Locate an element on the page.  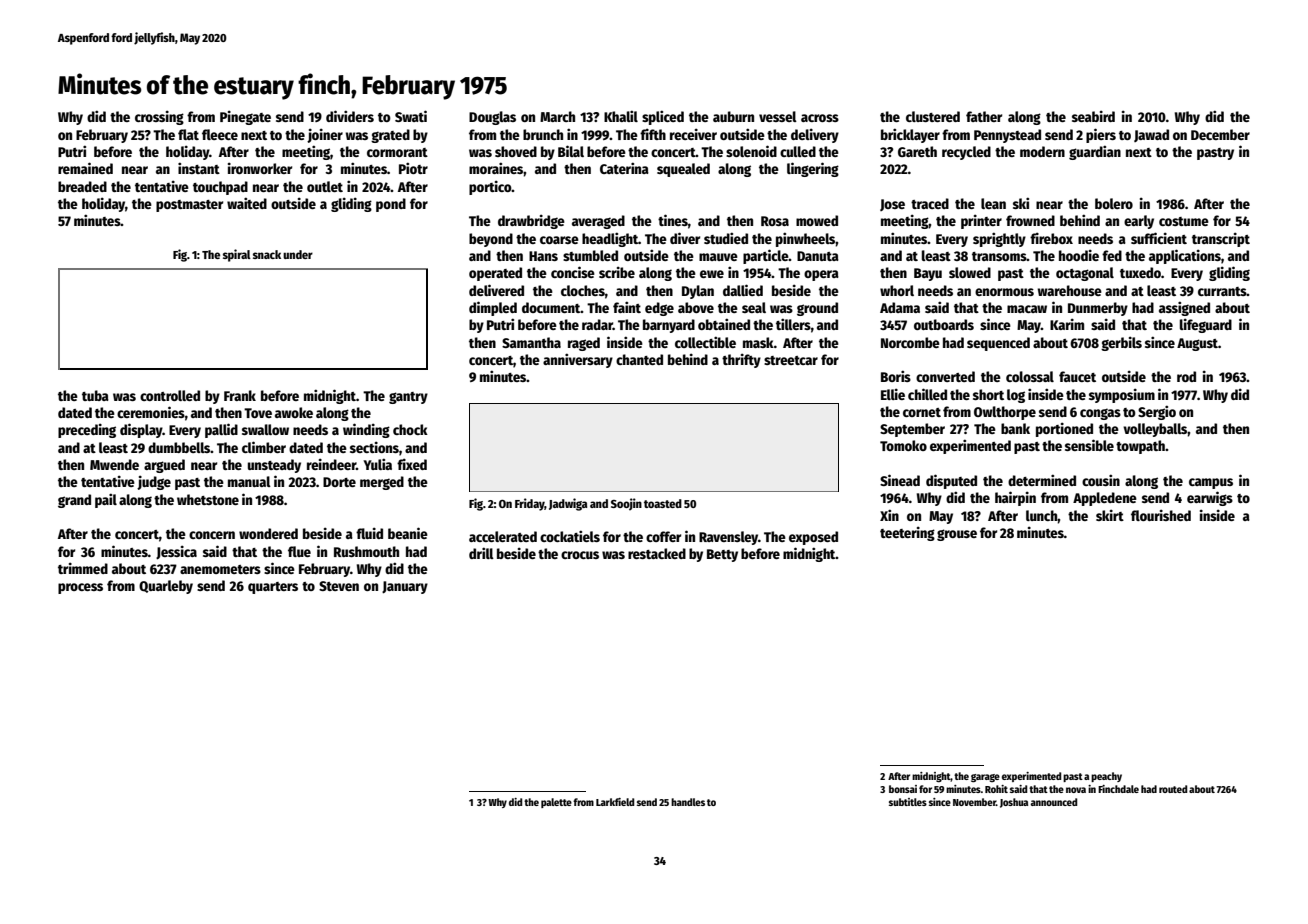
quarters is located at coordinates (273, 588).
